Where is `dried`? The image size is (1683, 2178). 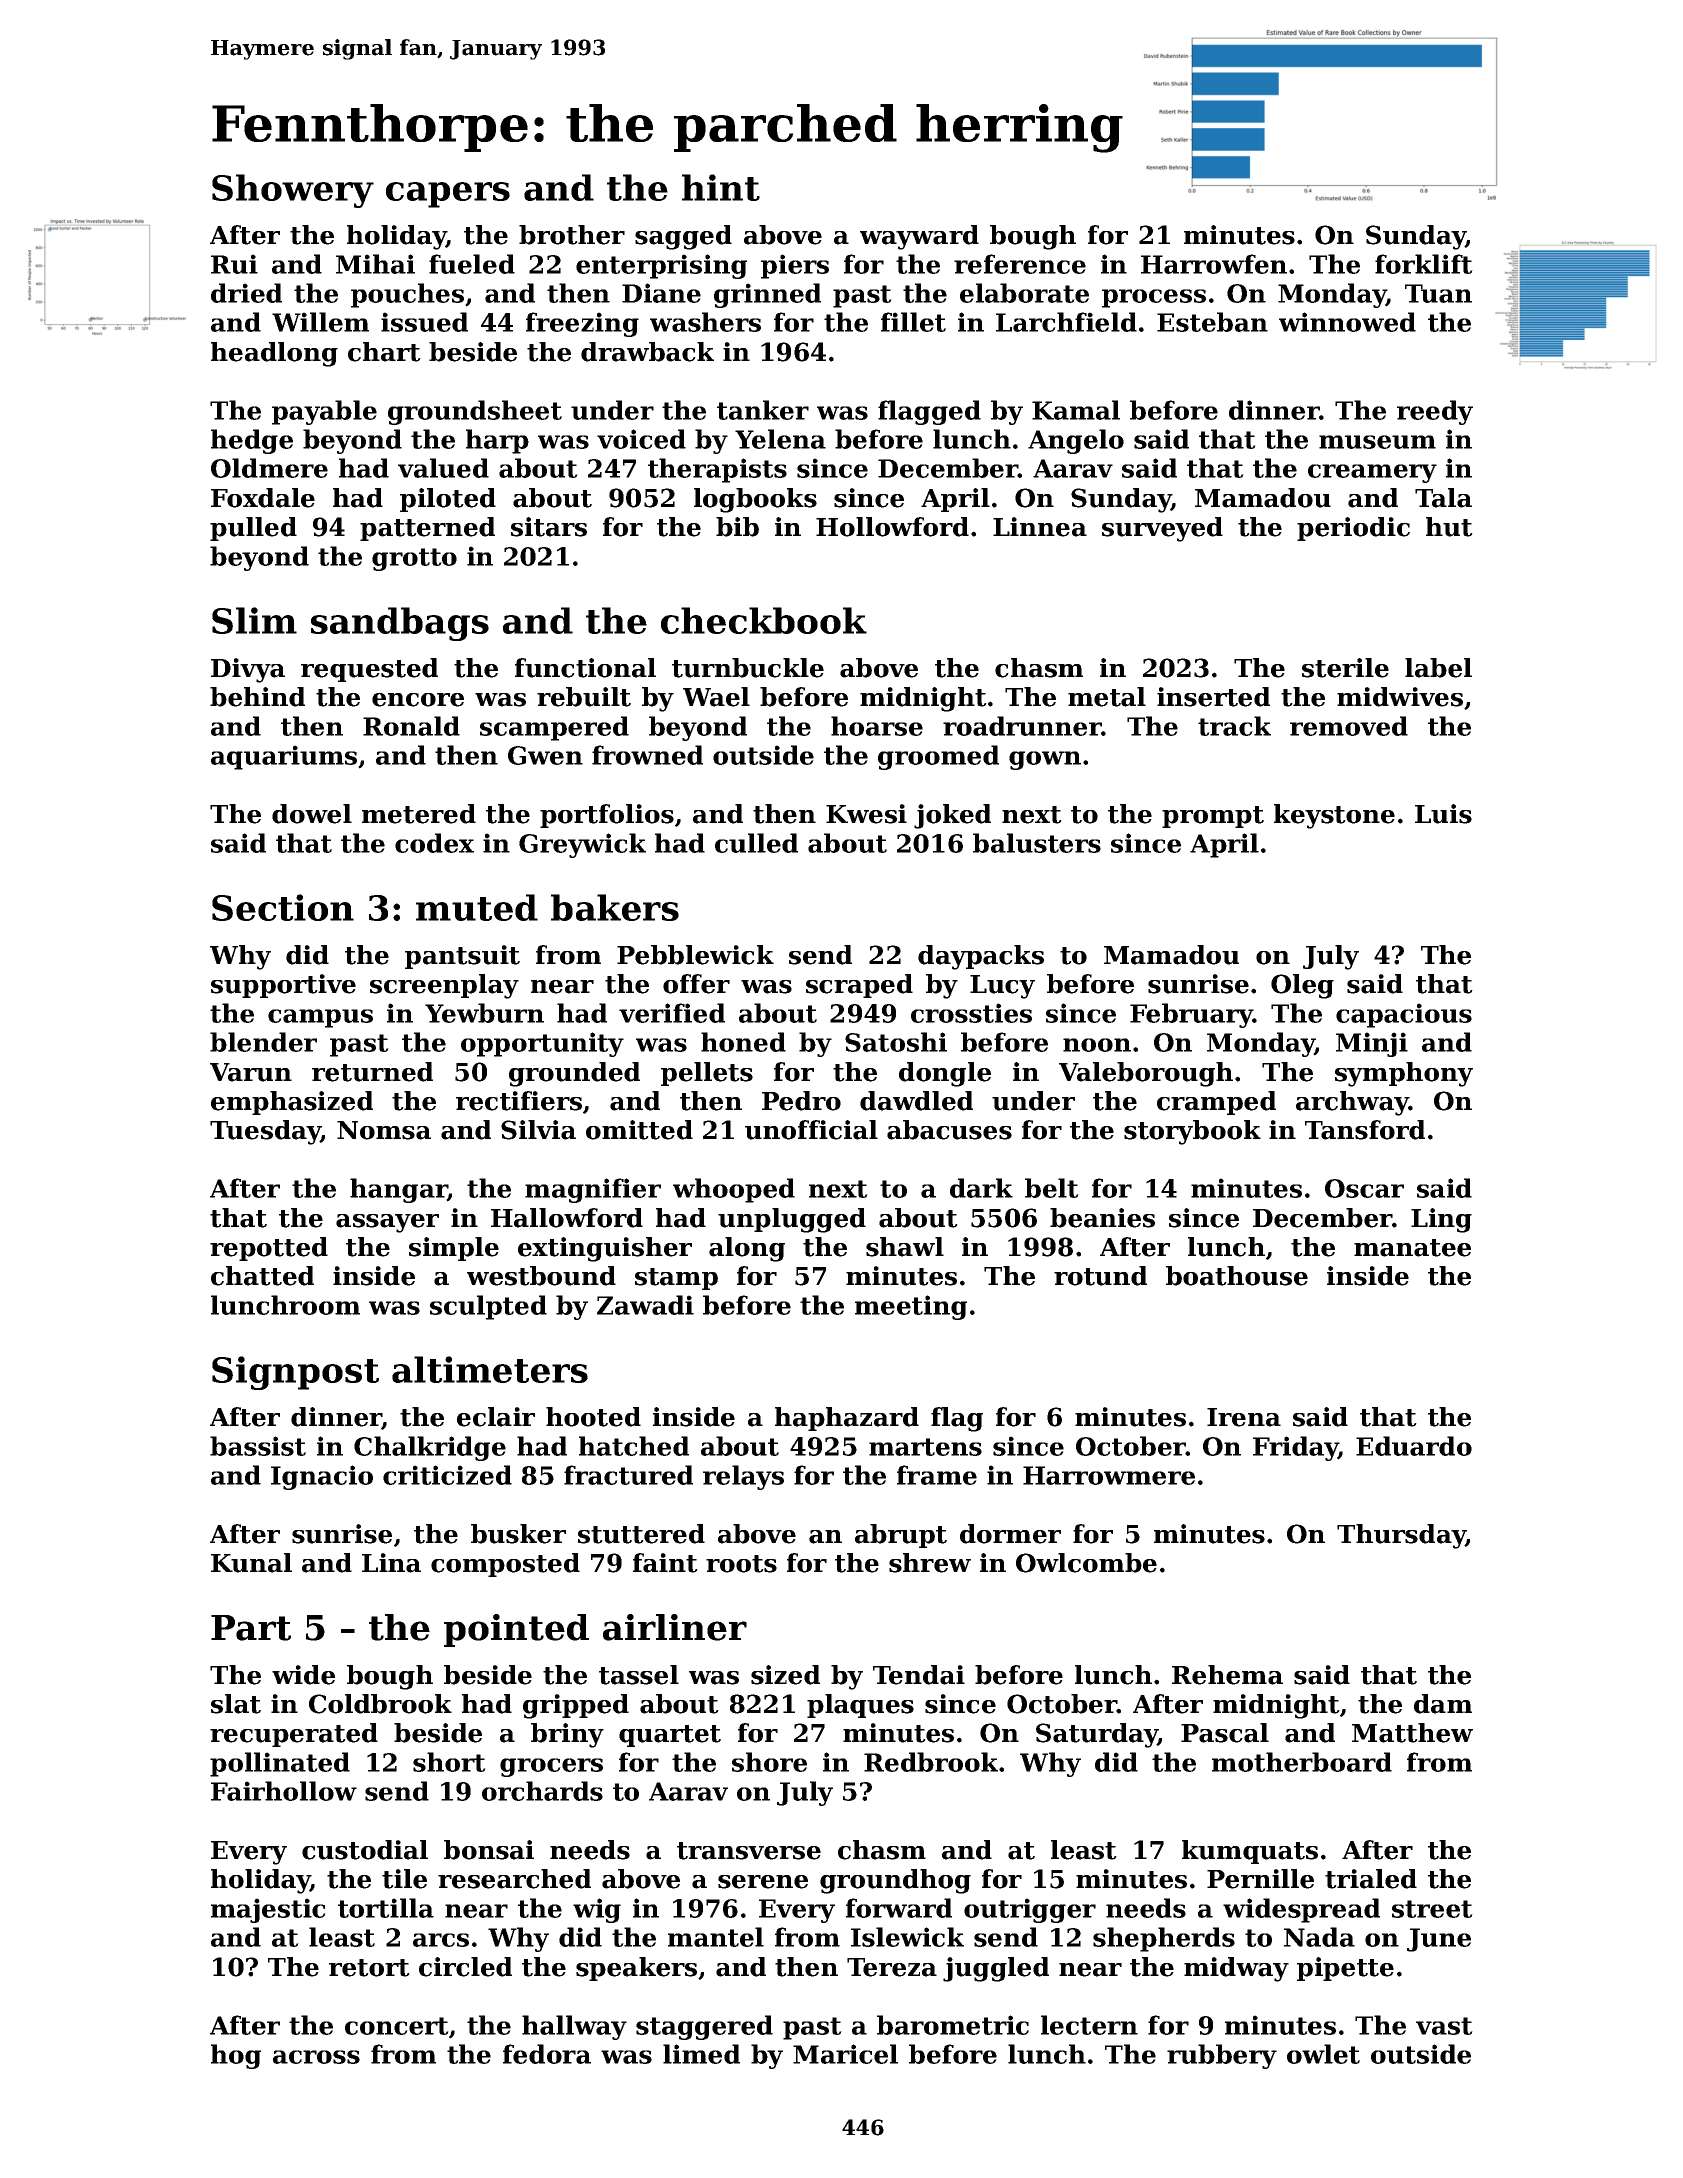 dried is located at coordinates (246, 293).
